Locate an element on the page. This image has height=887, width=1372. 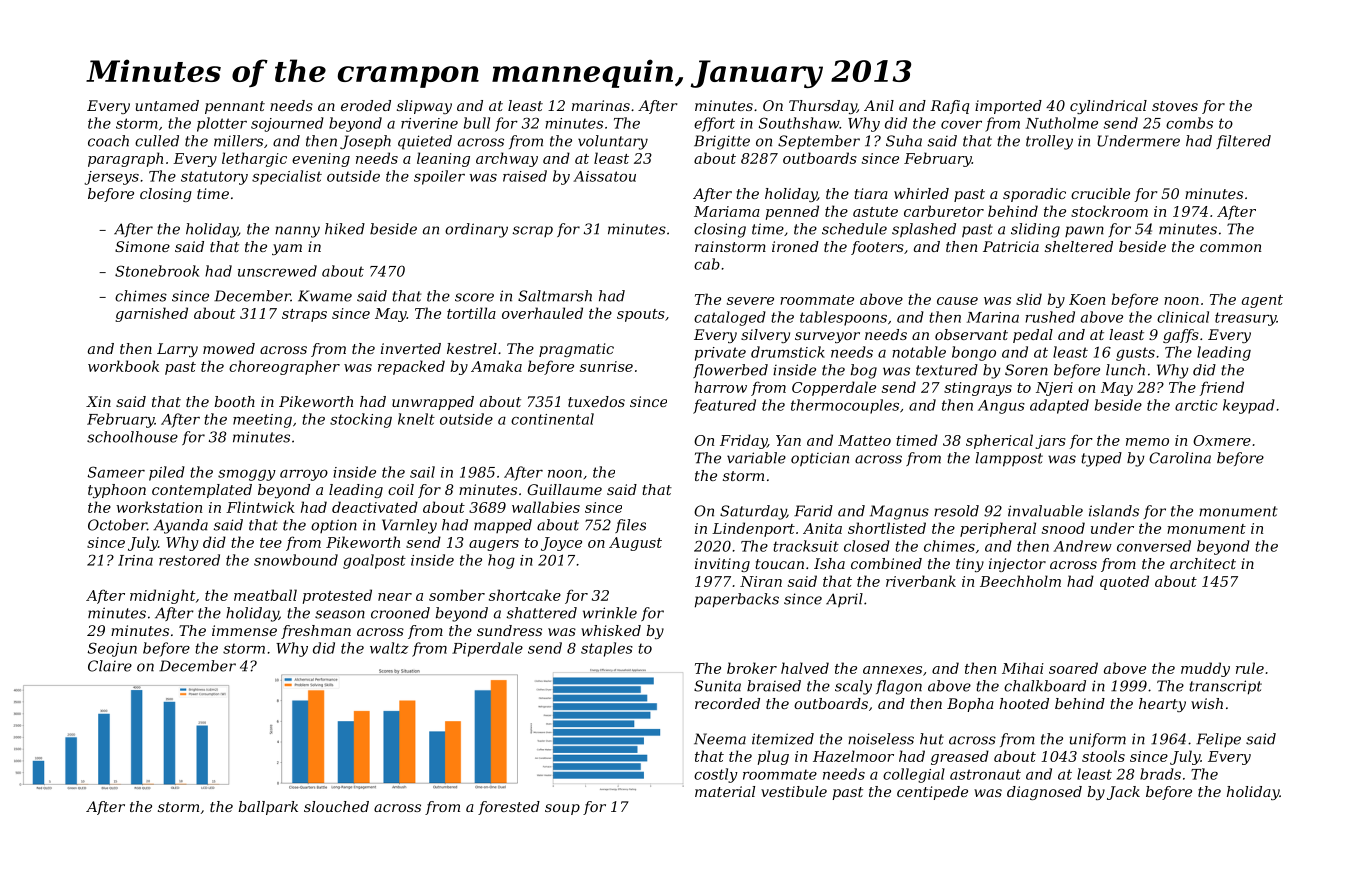
lamppost is located at coordinates (1009, 459).
